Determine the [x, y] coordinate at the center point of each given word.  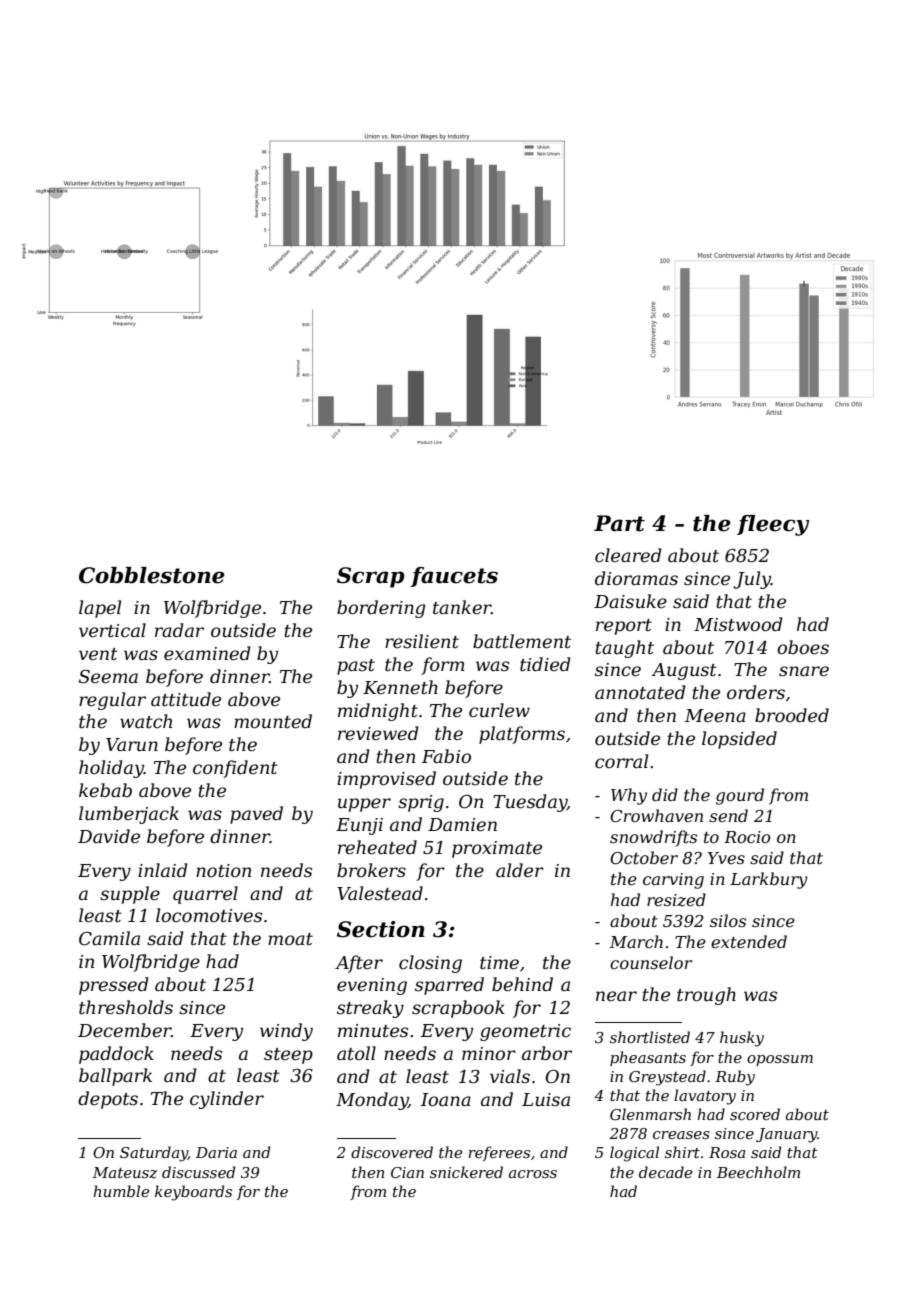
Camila [109, 938]
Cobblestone [152, 575]
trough [706, 996]
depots [108, 1100]
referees [499, 1153]
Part [619, 523]
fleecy [773, 525]
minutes [373, 1031]
